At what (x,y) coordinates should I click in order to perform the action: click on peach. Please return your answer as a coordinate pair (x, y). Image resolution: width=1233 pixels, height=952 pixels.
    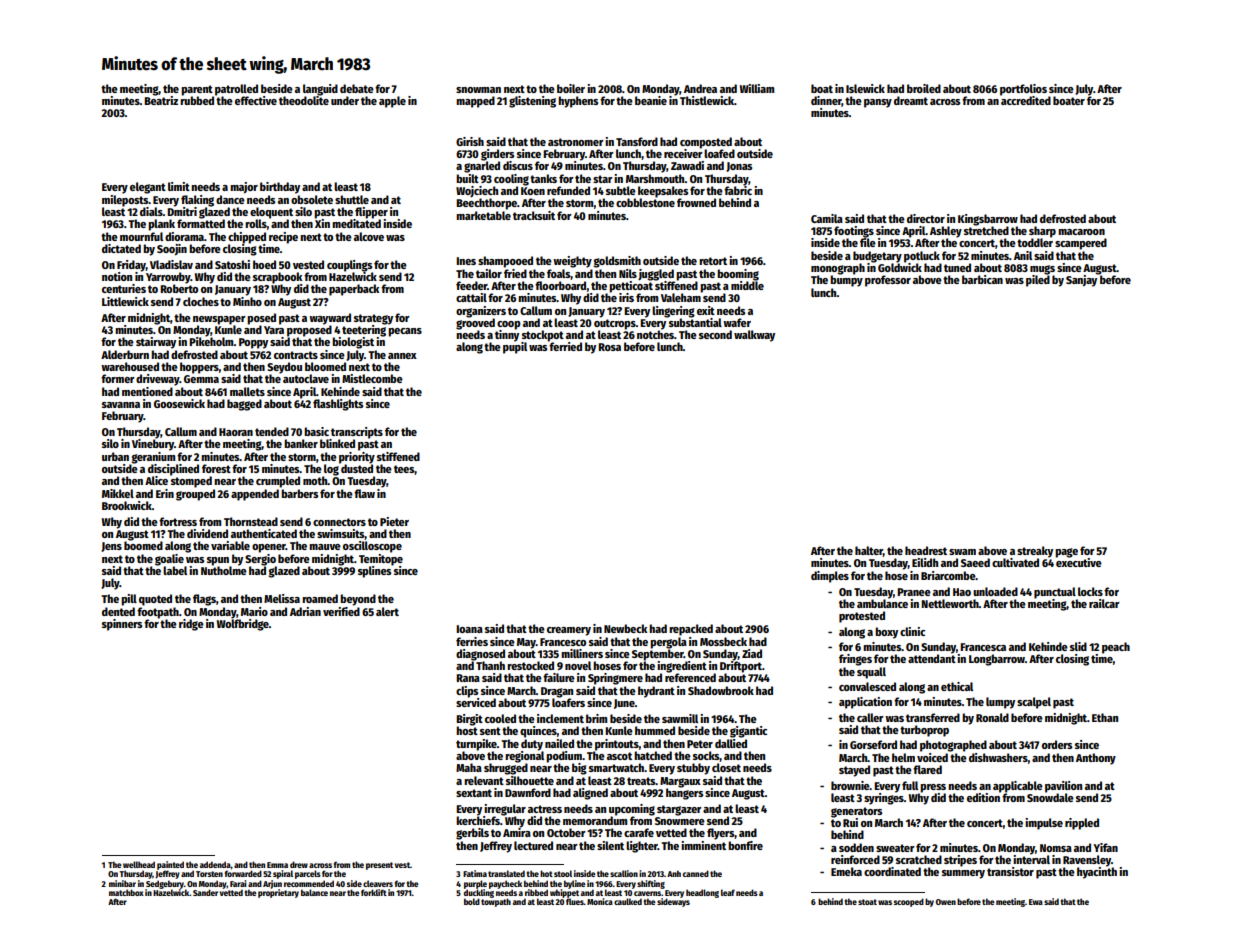
    Looking at the image, I should click on (1116, 648).
